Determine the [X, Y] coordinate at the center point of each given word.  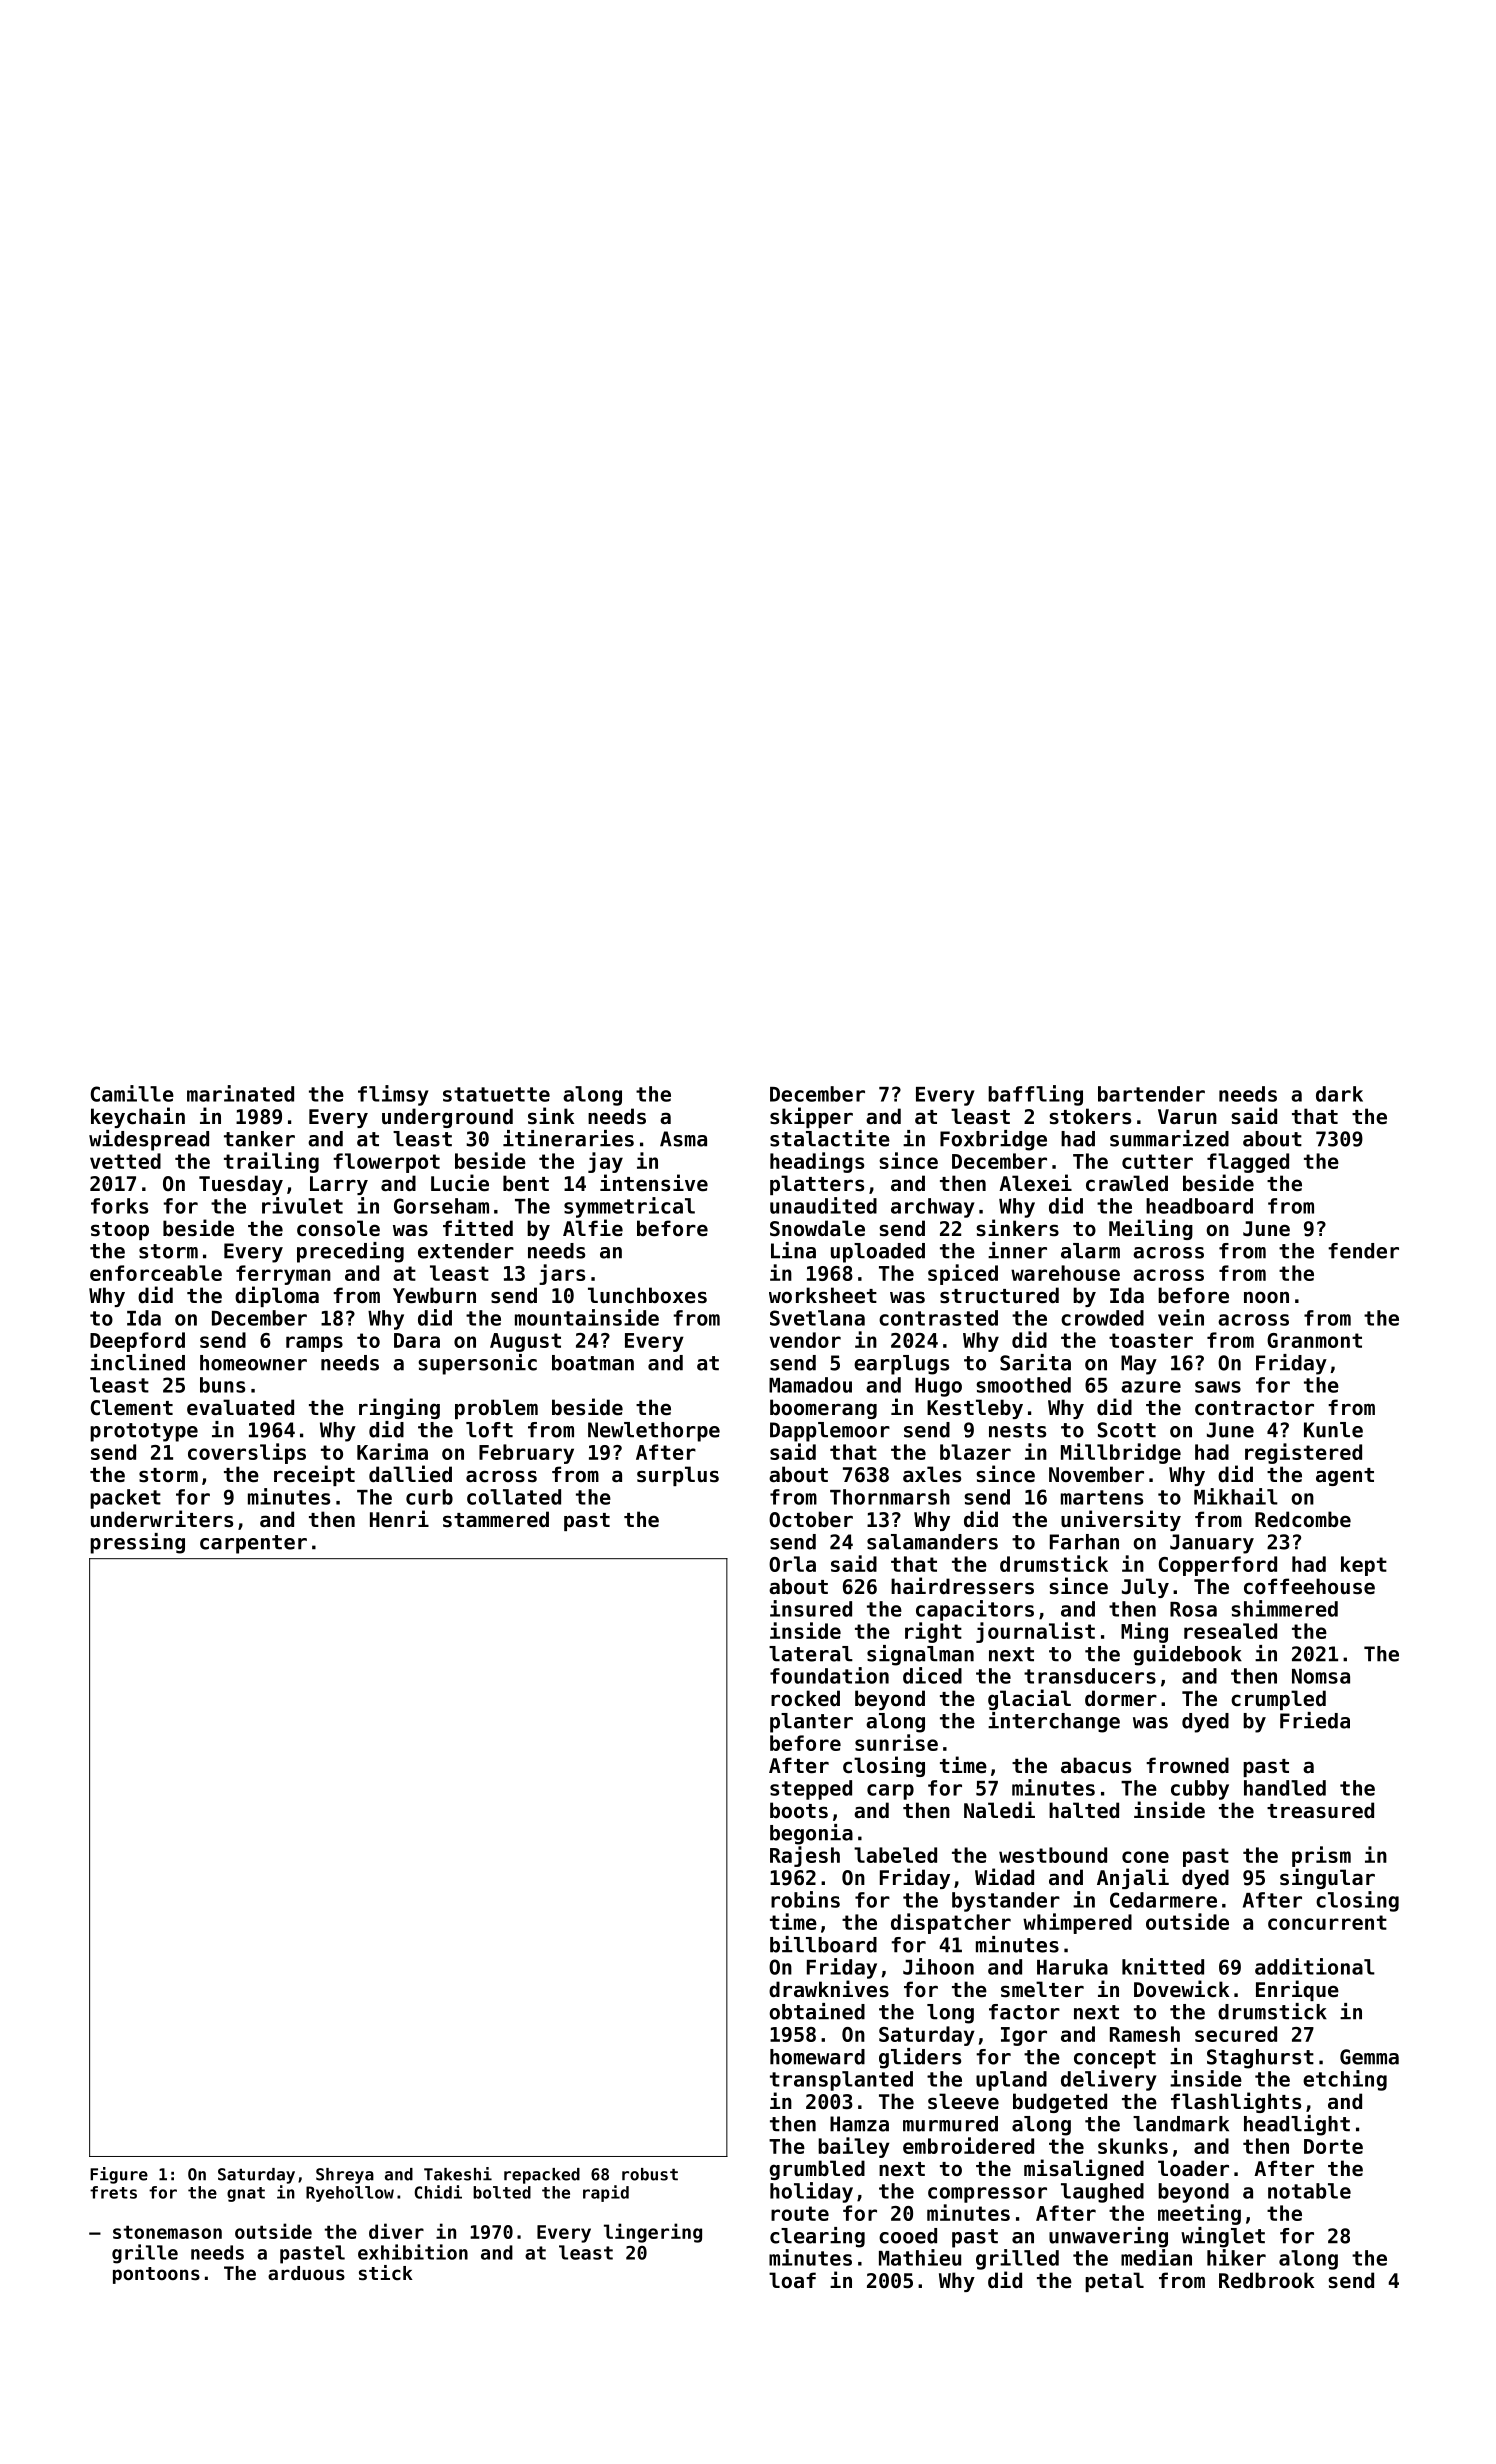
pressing [137, 1543]
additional [1315, 1966]
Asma [683, 1139]
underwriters [162, 1519]
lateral [811, 1654]
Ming [1144, 1632]
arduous [306, 2273]
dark [1339, 1094]
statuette [496, 1094]
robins [805, 1899]
